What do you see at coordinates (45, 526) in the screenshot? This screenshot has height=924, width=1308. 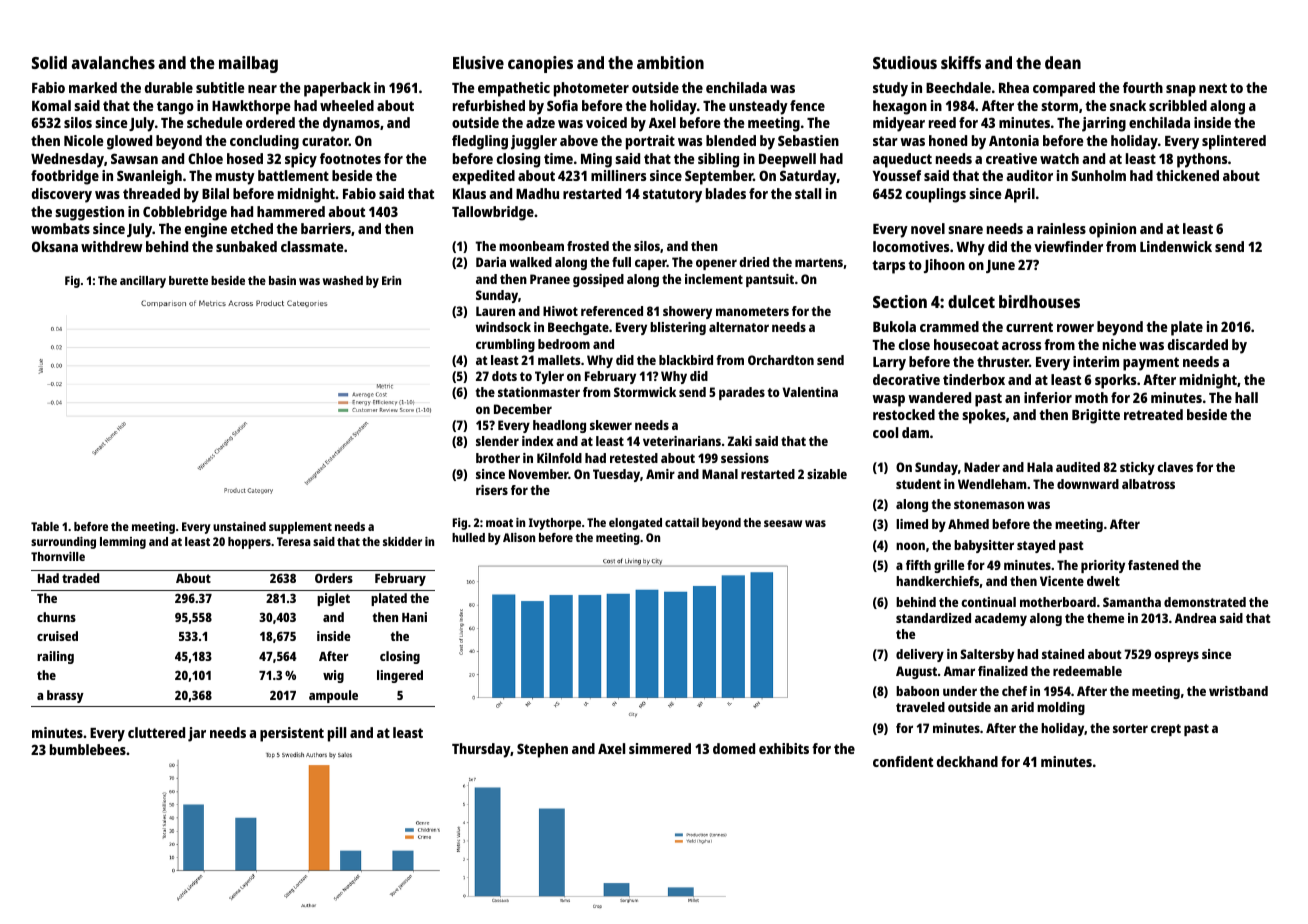 I see `Table` at bounding box center [45, 526].
